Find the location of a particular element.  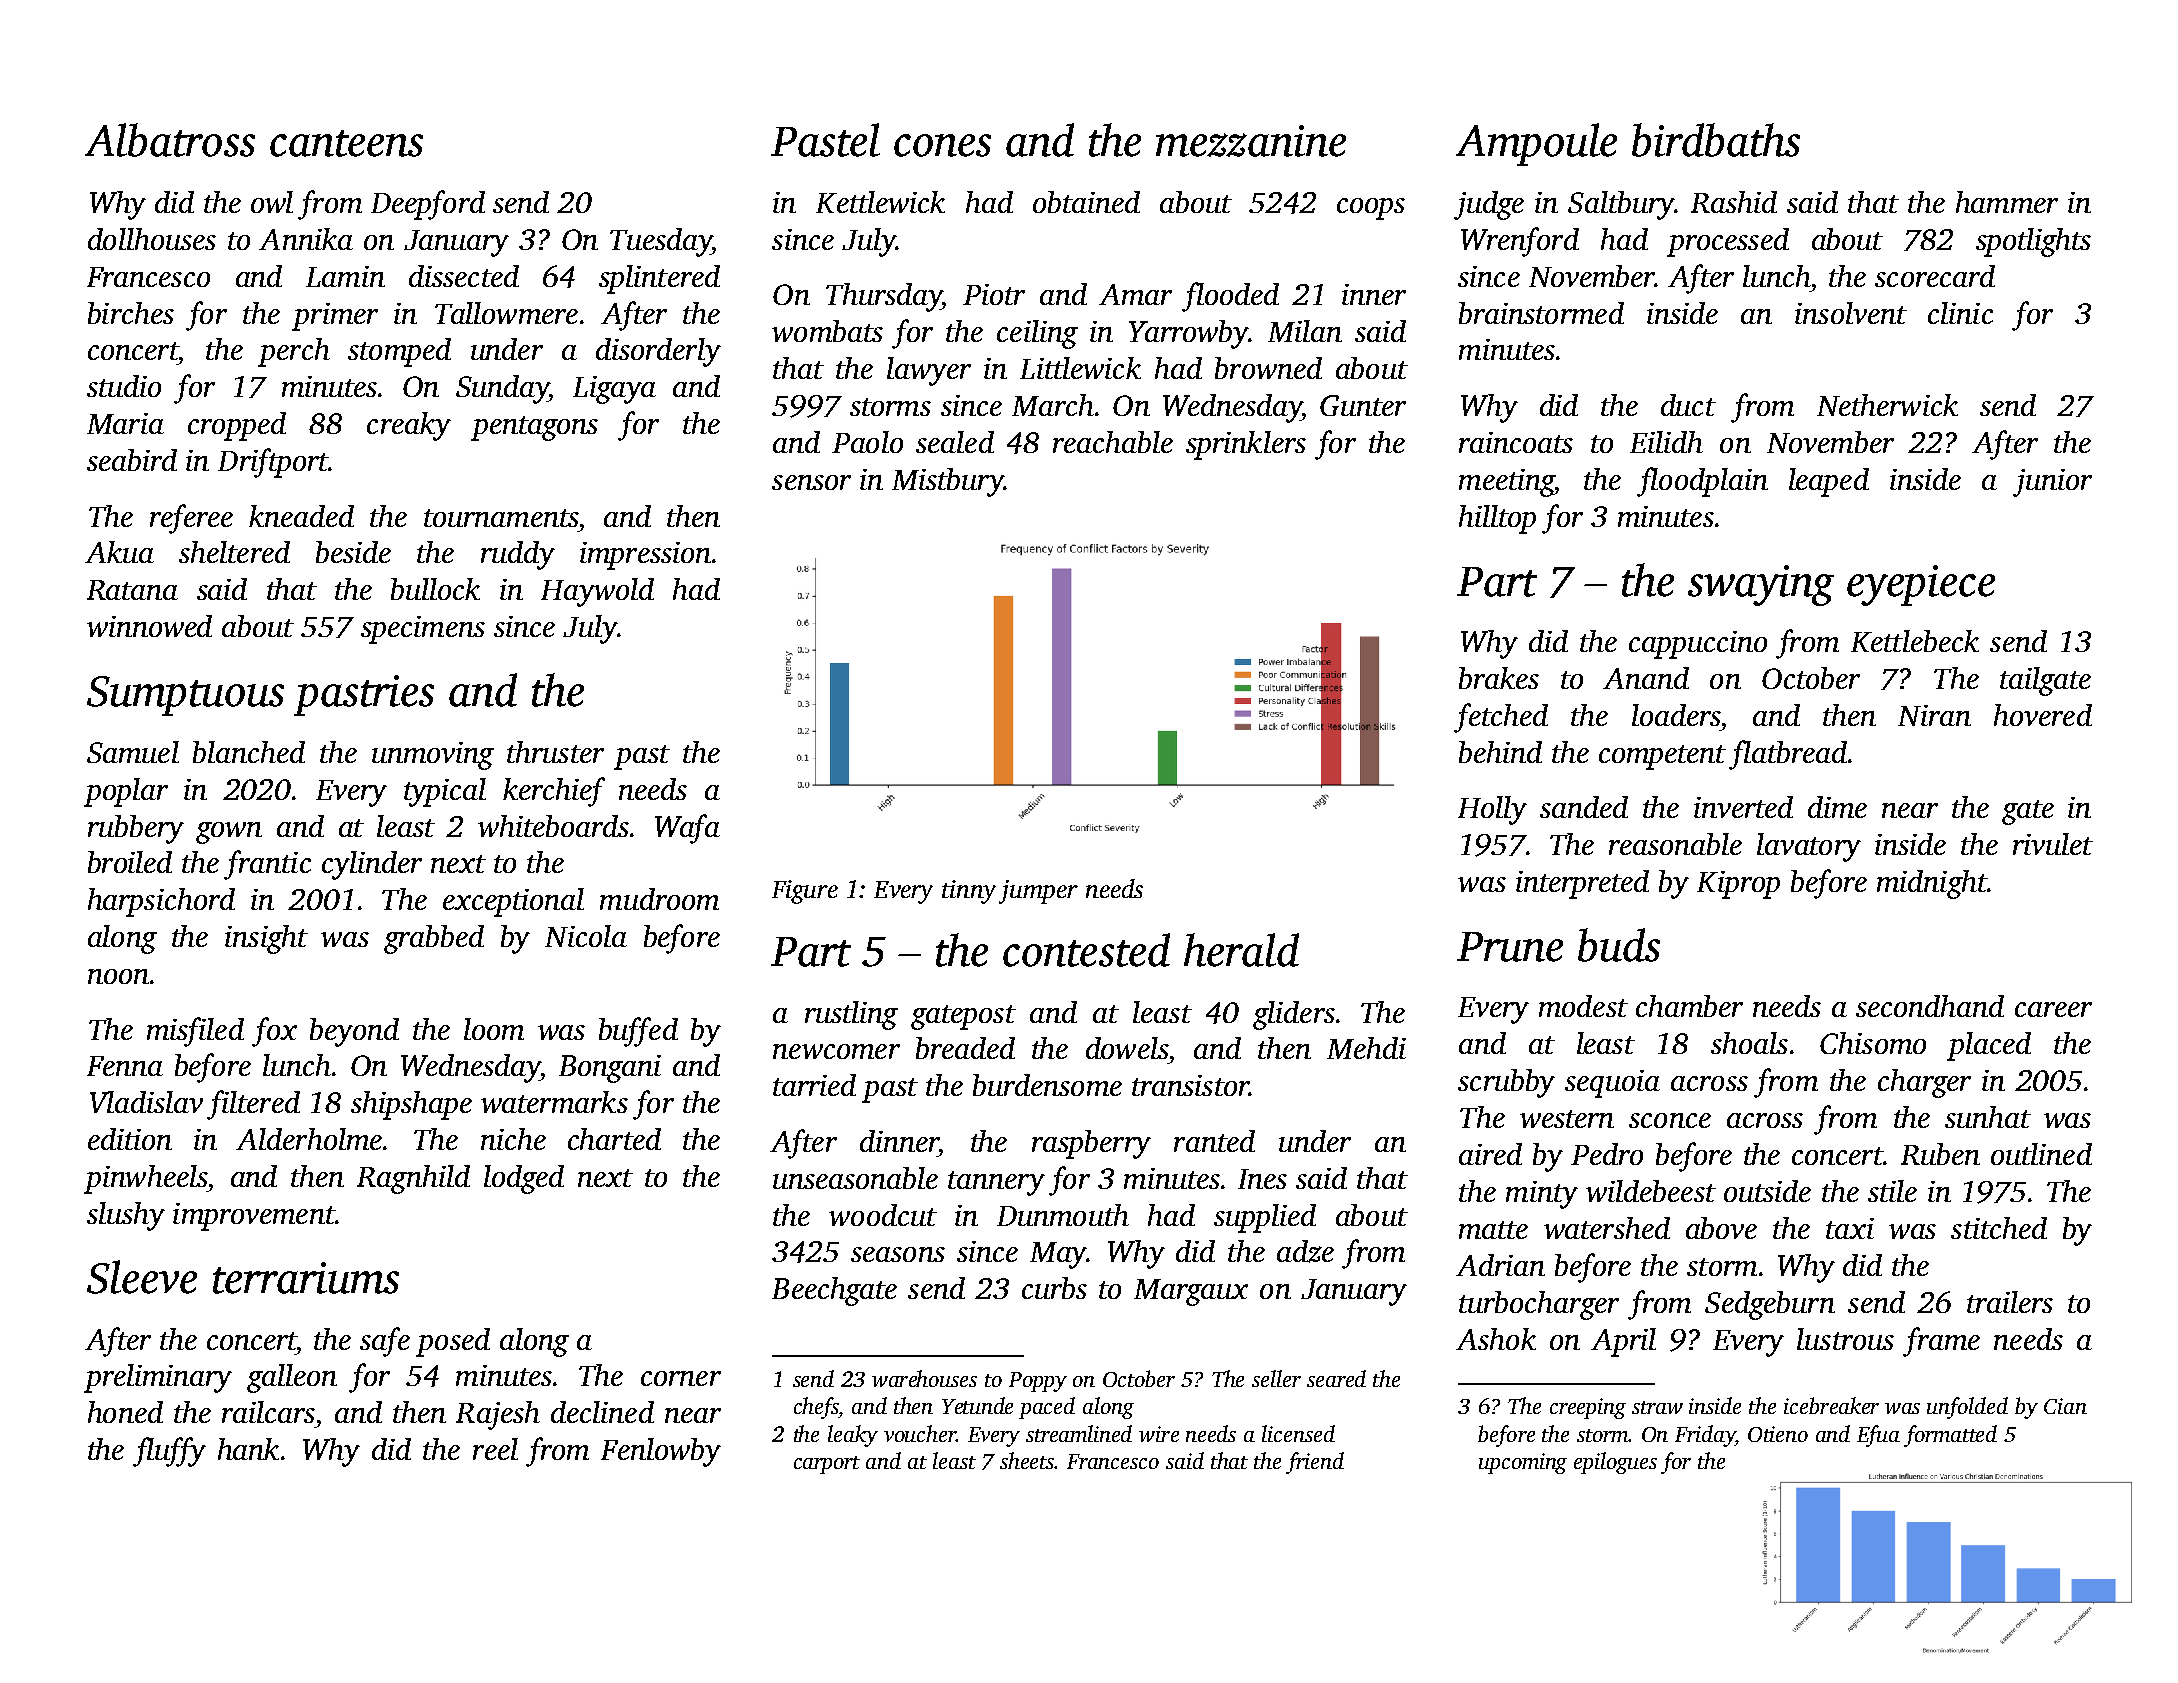

friend is located at coordinates (1315, 1463).
